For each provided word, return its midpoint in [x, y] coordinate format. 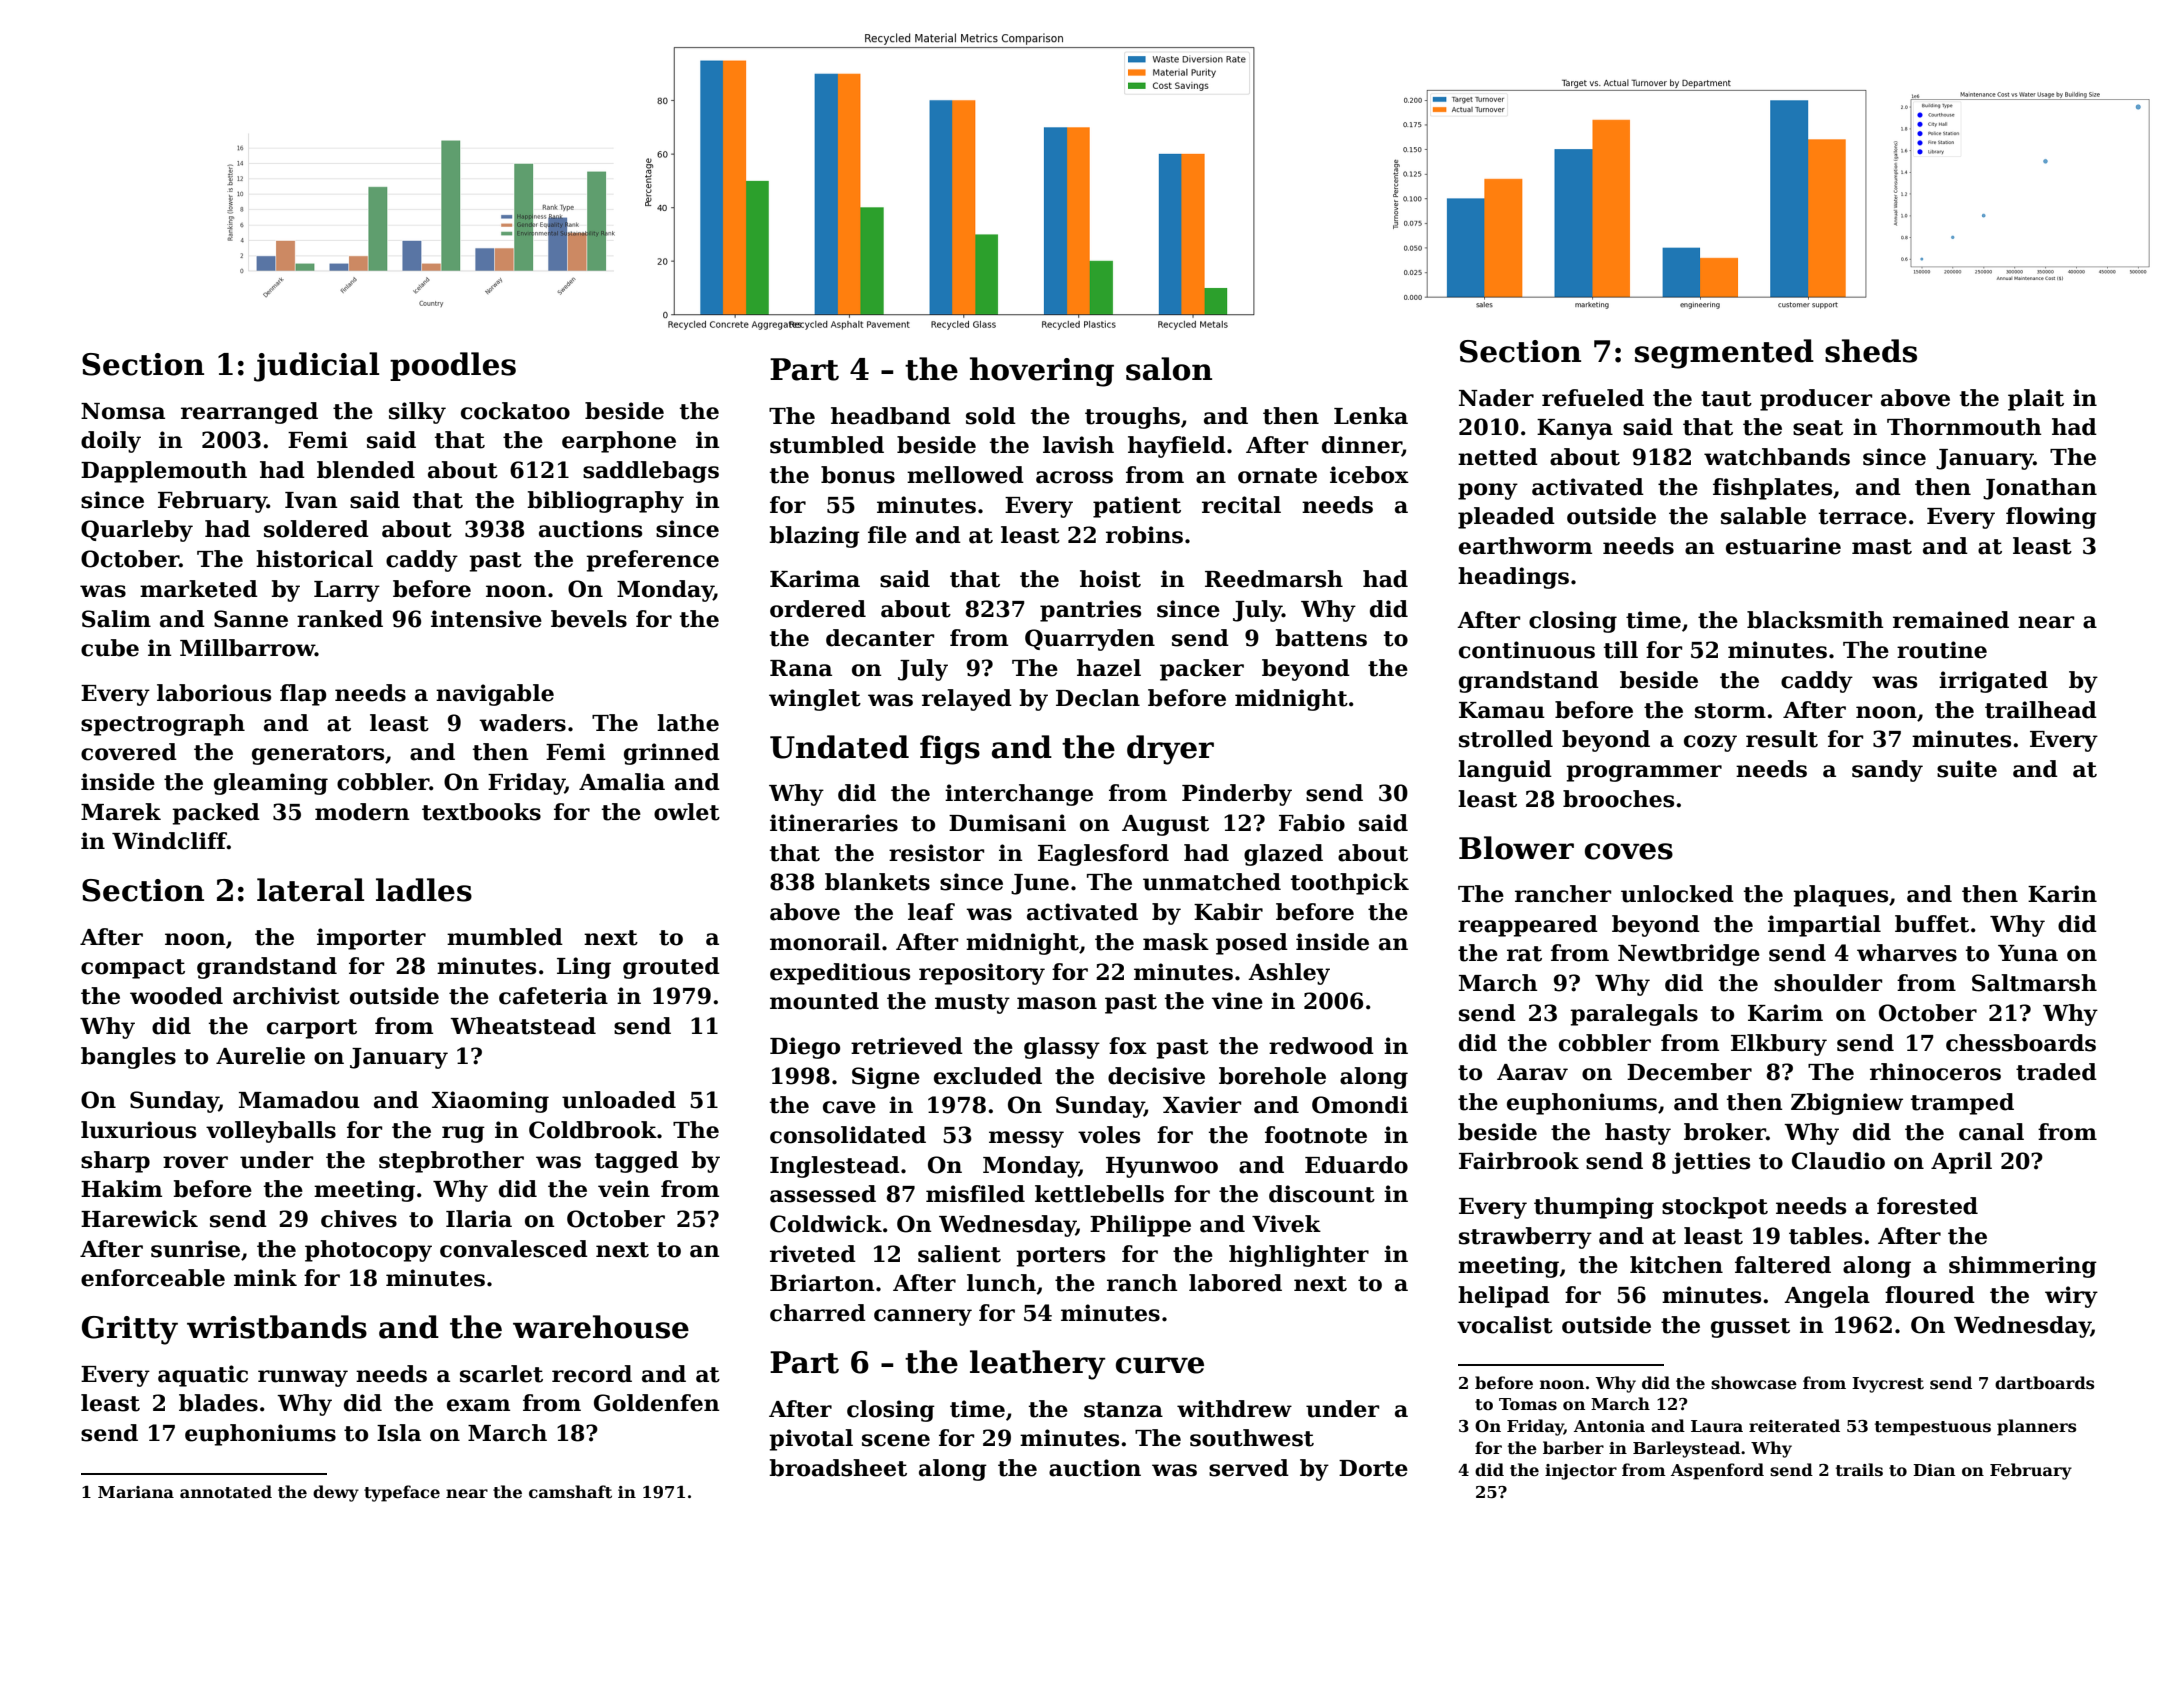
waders [522, 723]
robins [1144, 535]
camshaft [570, 1492]
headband [891, 416]
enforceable [153, 1278]
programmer [1644, 773]
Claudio [1838, 1161]
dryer [1170, 750]
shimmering [2023, 1267]
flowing [2051, 518]
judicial [316, 367]
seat [1818, 428]
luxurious [138, 1130]
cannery [923, 1317]
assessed [823, 1194]
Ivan [311, 500]
